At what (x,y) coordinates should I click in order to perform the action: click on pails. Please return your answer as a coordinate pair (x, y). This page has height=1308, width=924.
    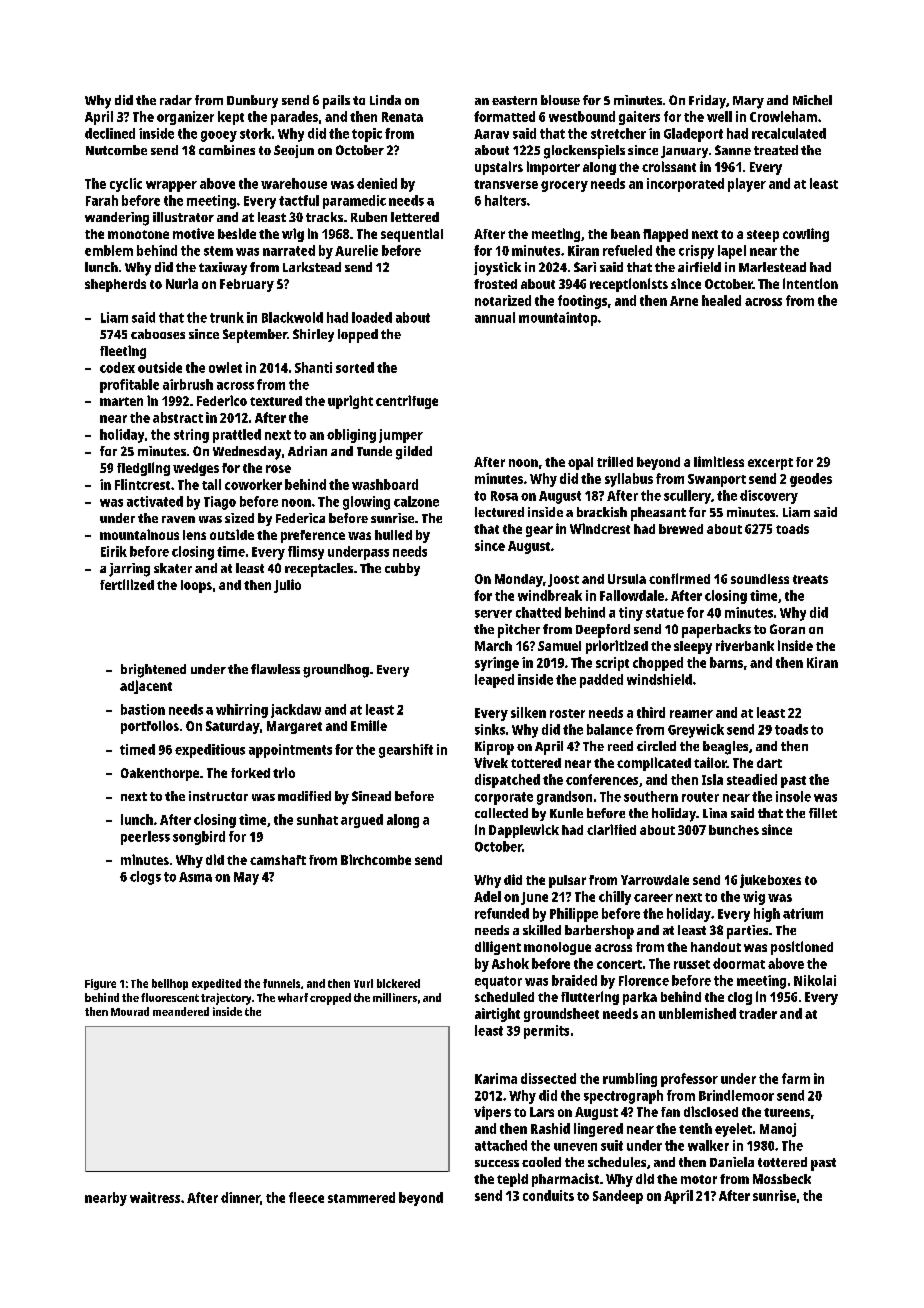
    Looking at the image, I should click on (336, 102).
